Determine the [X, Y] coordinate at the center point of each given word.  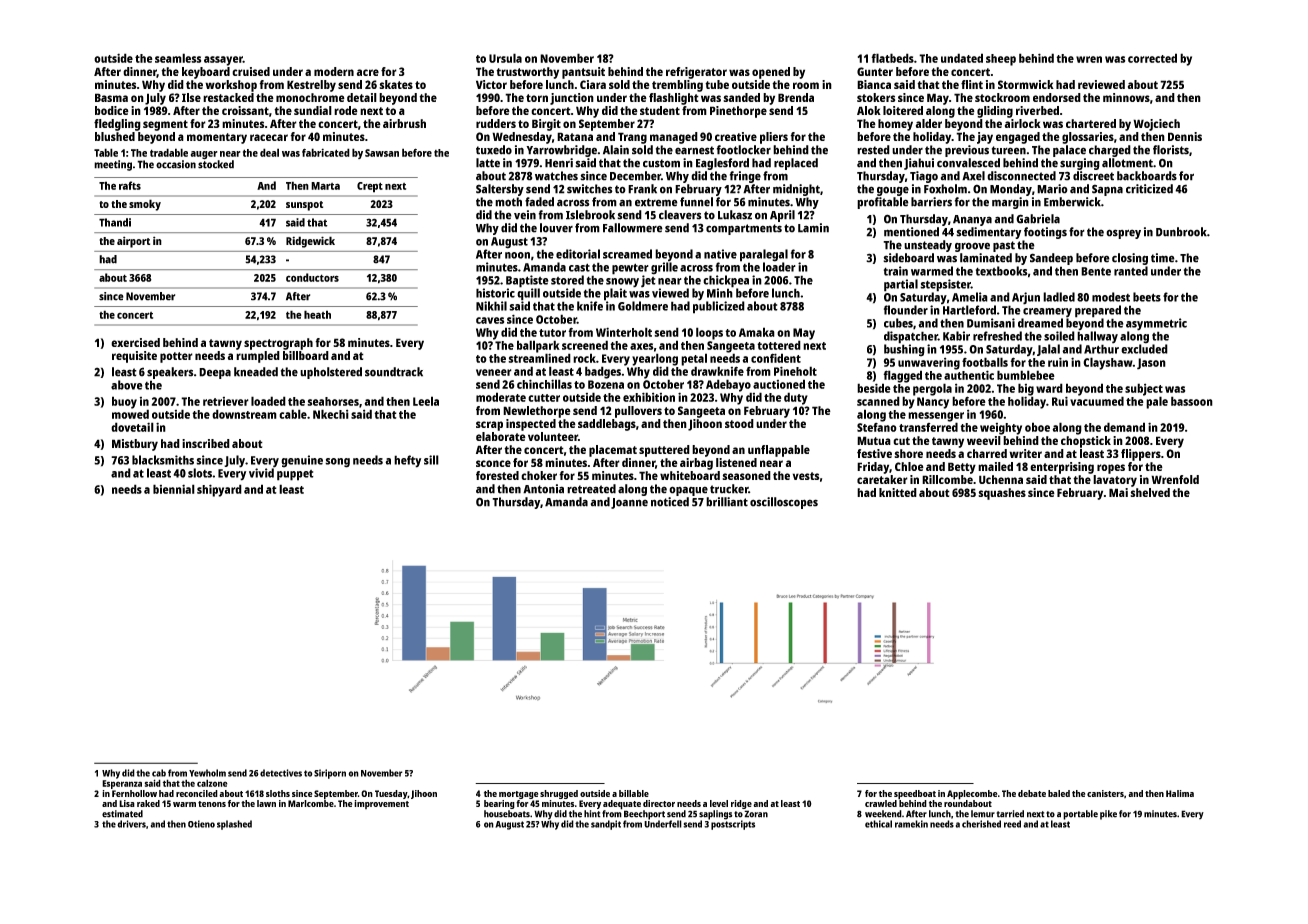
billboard [306, 355]
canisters [1105, 793]
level [719, 803]
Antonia [543, 489]
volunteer [553, 436]
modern [334, 71]
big [1026, 389]
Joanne [629, 503]
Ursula [505, 58]
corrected [1152, 58]
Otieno [201, 824]
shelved [1150, 492]
